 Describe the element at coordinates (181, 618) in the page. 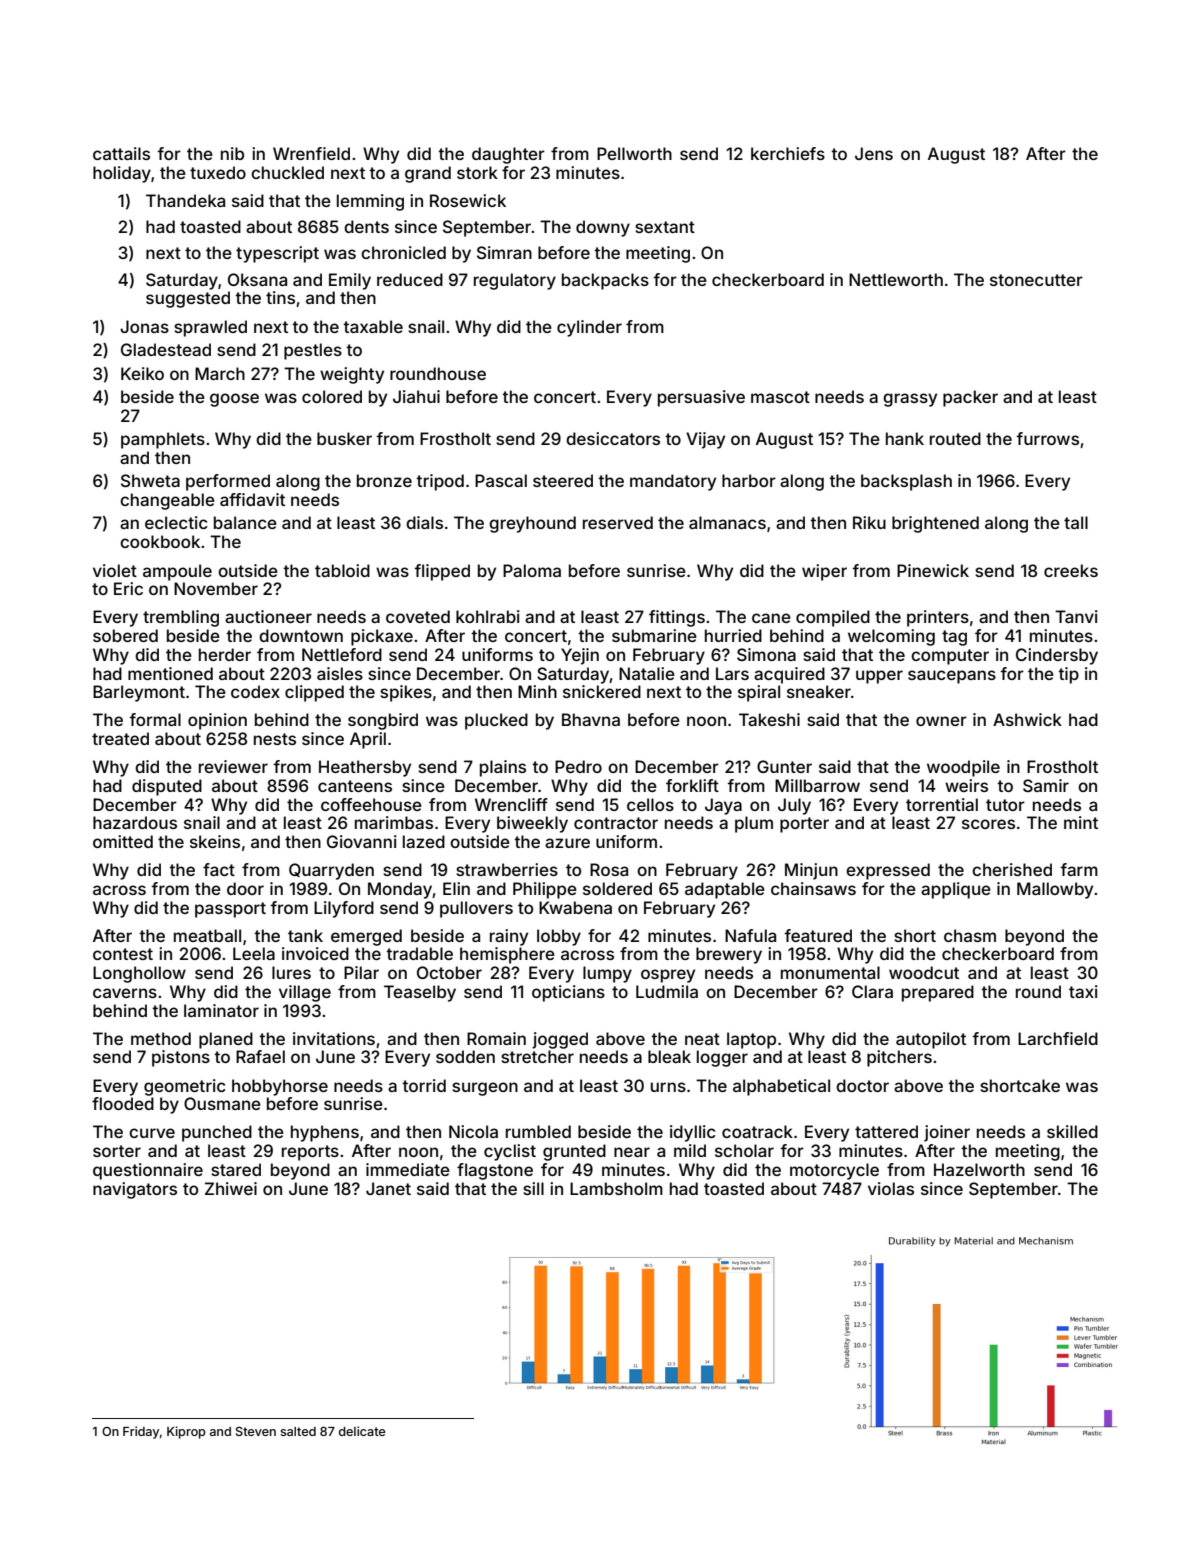

I see `trembling` at that location.
